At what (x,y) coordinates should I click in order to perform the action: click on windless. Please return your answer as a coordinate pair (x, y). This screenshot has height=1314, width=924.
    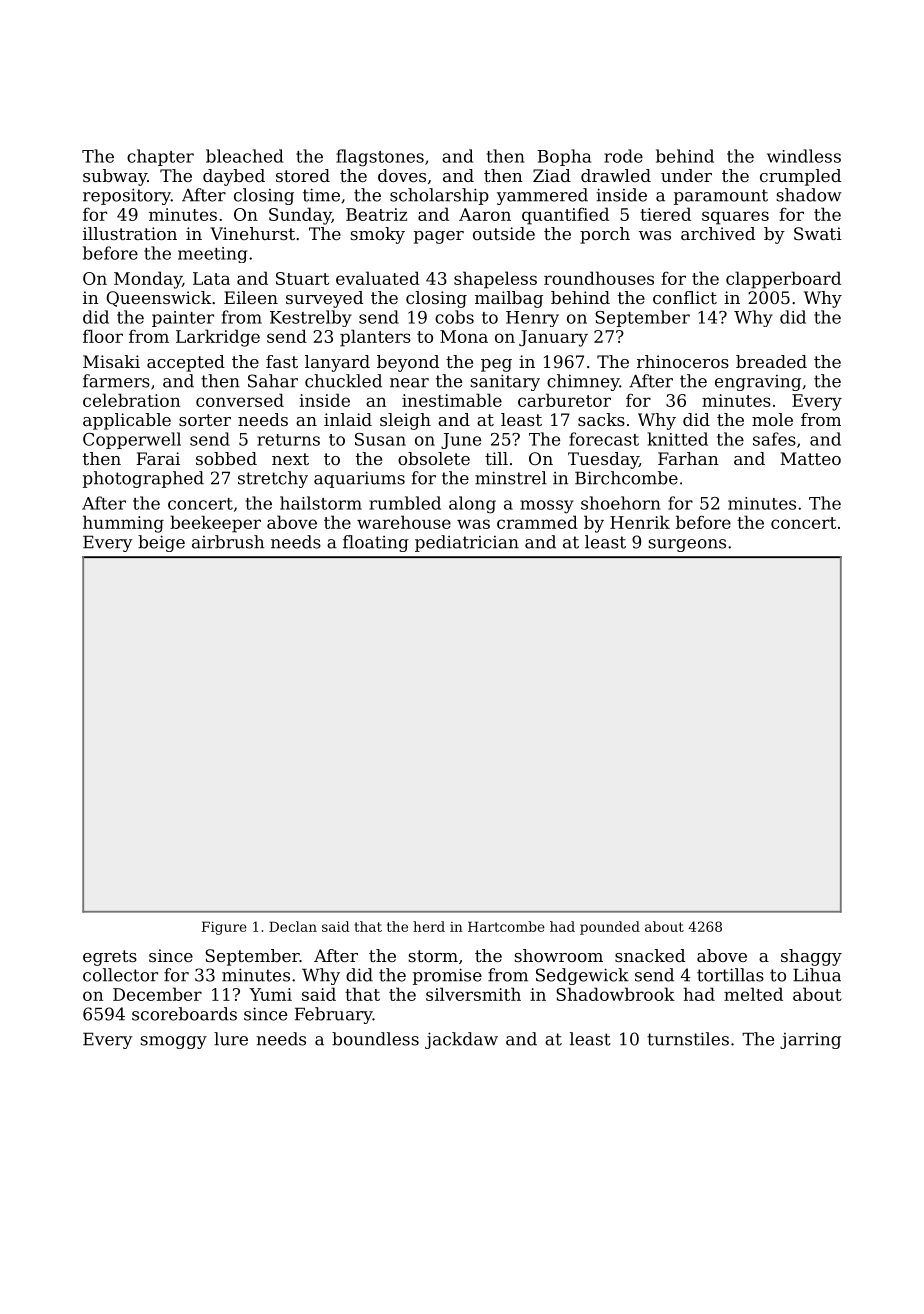
    Looking at the image, I should click on (804, 156).
